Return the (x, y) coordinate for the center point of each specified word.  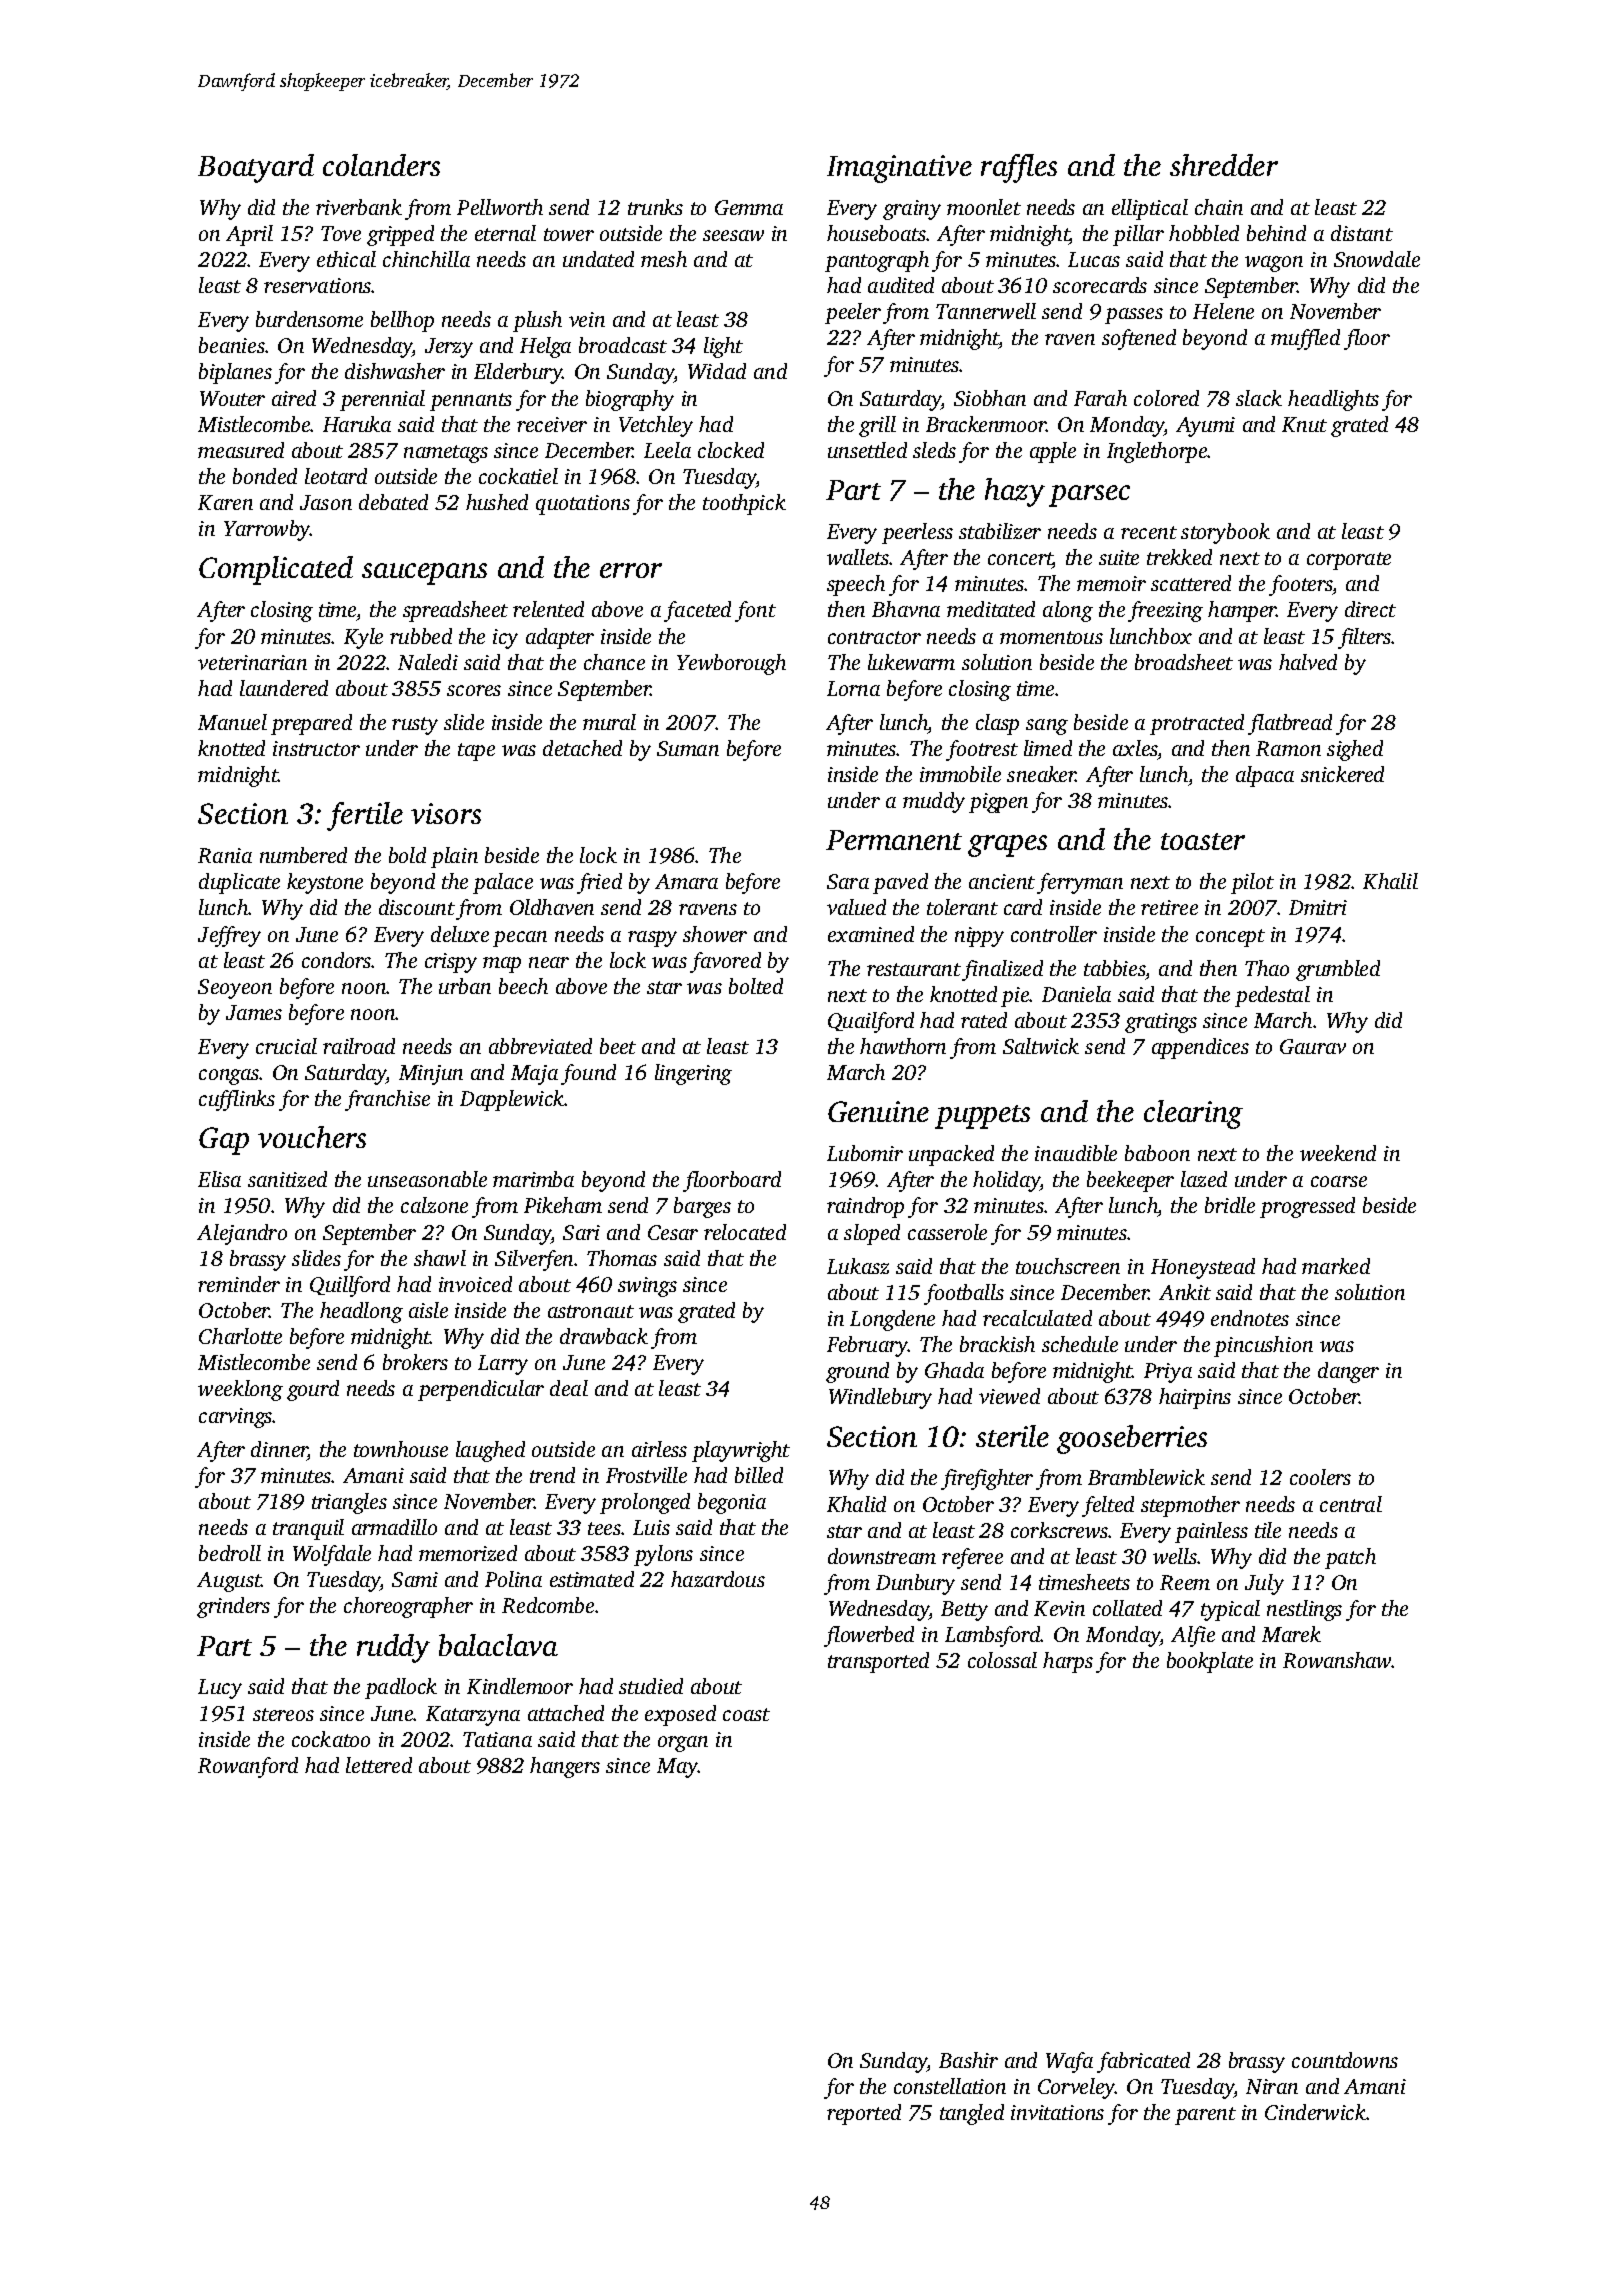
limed (1048, 748)
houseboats (876, 233)
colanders (381, 165)
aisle (428, 1310)
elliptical (1150, 209)
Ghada (954, 1370)
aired (294, 398)
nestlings (1304, 1610)
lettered (379, 1765)
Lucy (220, 1689)
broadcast (623, 345)
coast (746, 1714)
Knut (1304, 424)
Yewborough (731, 664)
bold (407, 855)
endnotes (1250, 1318)
